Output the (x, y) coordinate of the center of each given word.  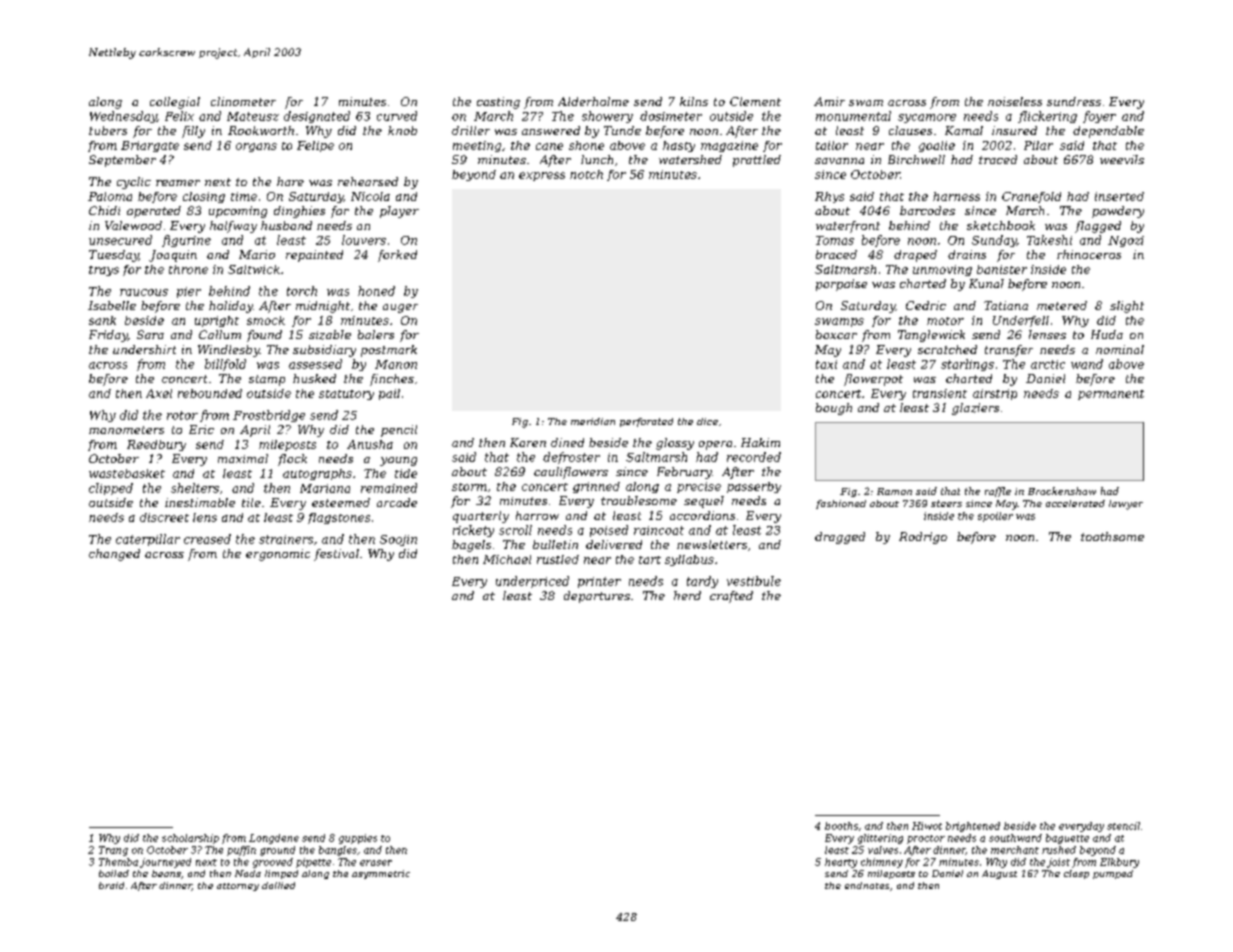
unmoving (942, 270)
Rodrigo (923, 538)
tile (251, 502)
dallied (278, 885)
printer (599, 582)
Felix (179, 116)
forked (397, 256)
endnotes (867, 885)
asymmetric (381, 874)
